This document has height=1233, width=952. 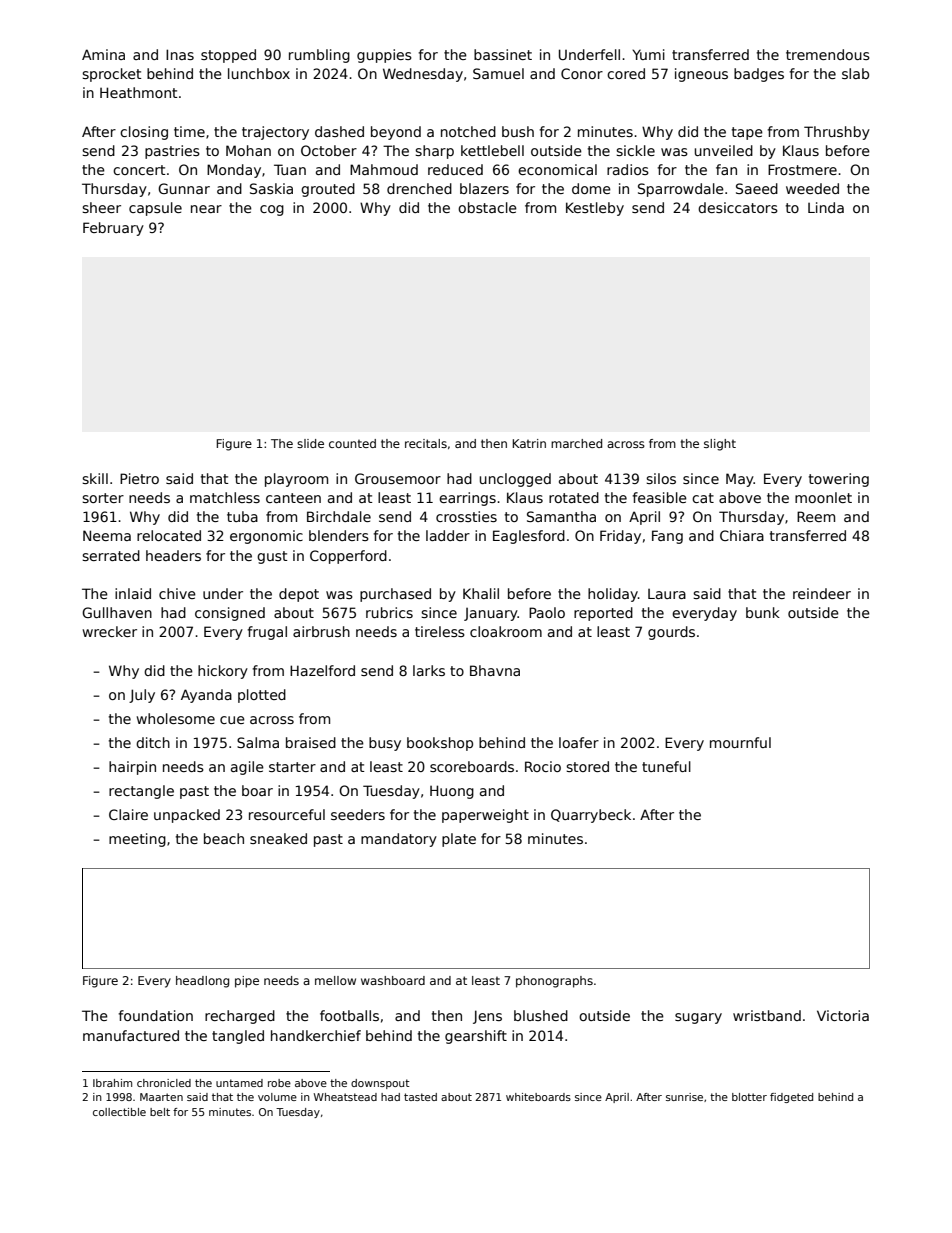 I want to click on January, so click(x=491, y=614).
